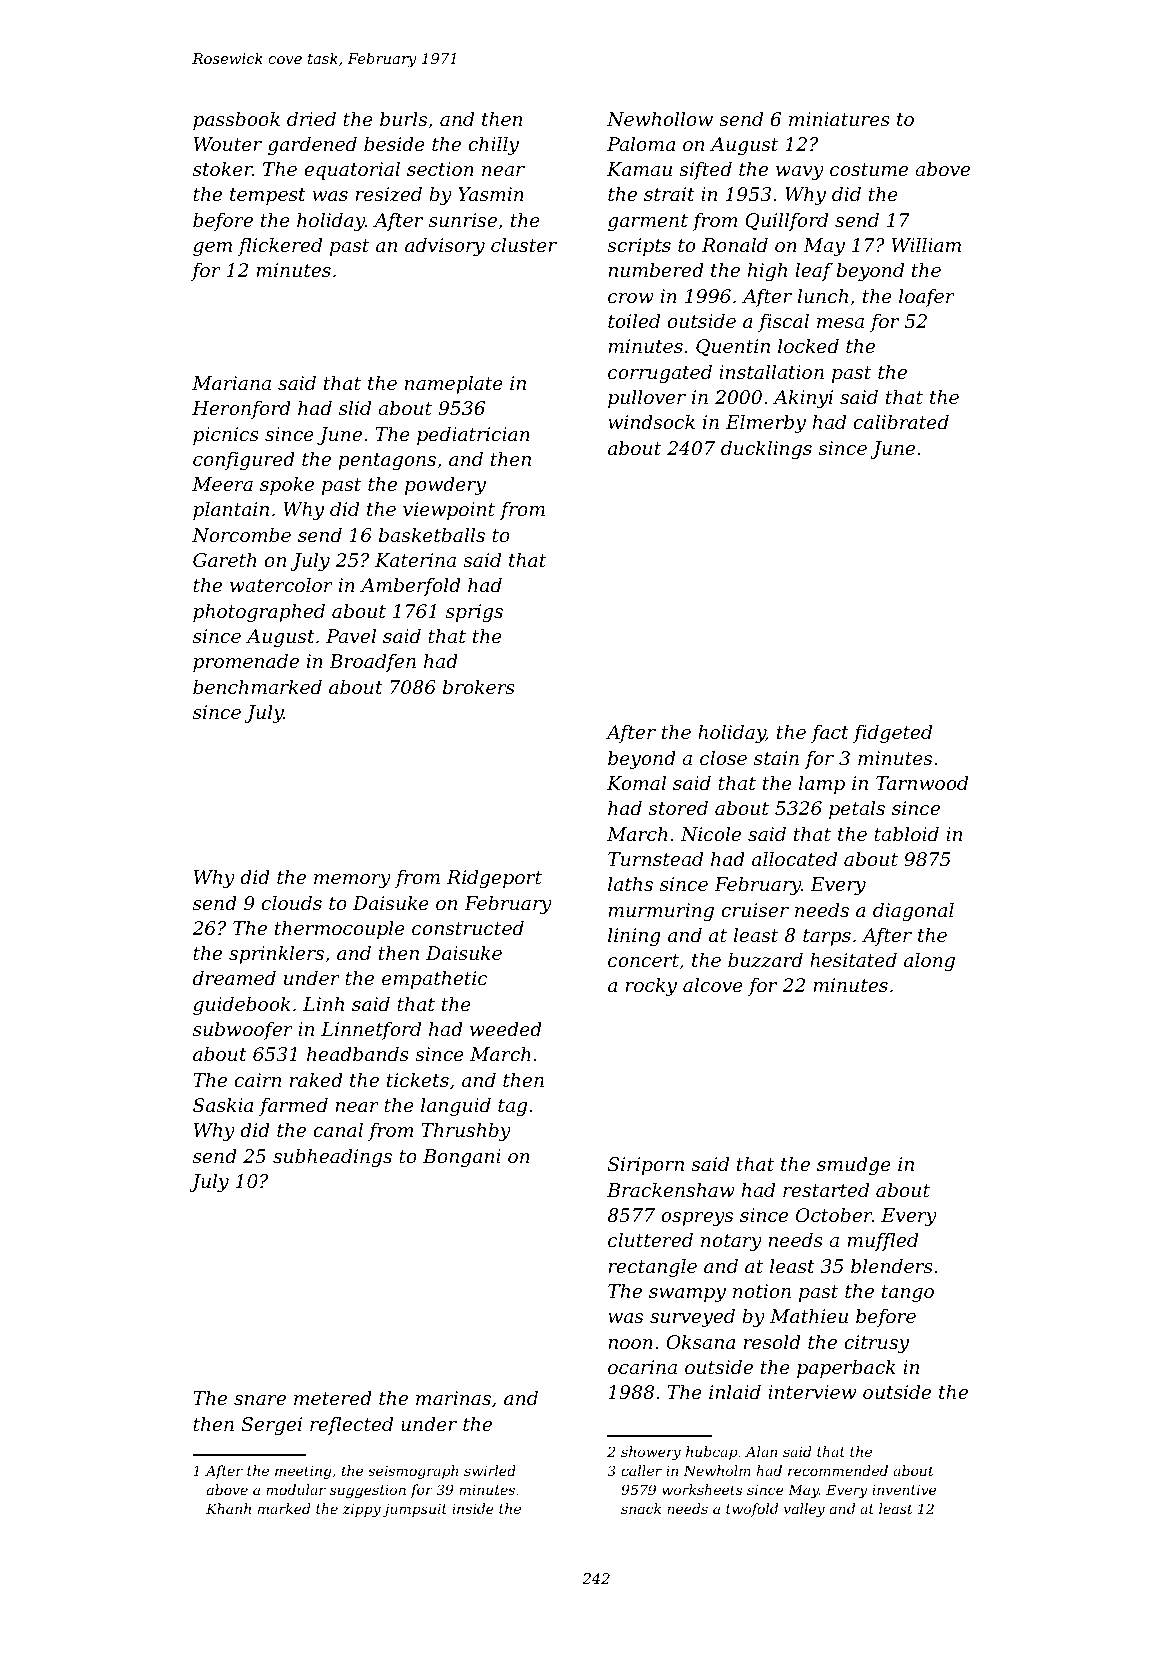 Image resolution: width=1165 pixels, height=1654 pixels. What do you see at coordinates (241, 409) in the screenshot?
I see `Heronford` at bounding box center [241, 409].
